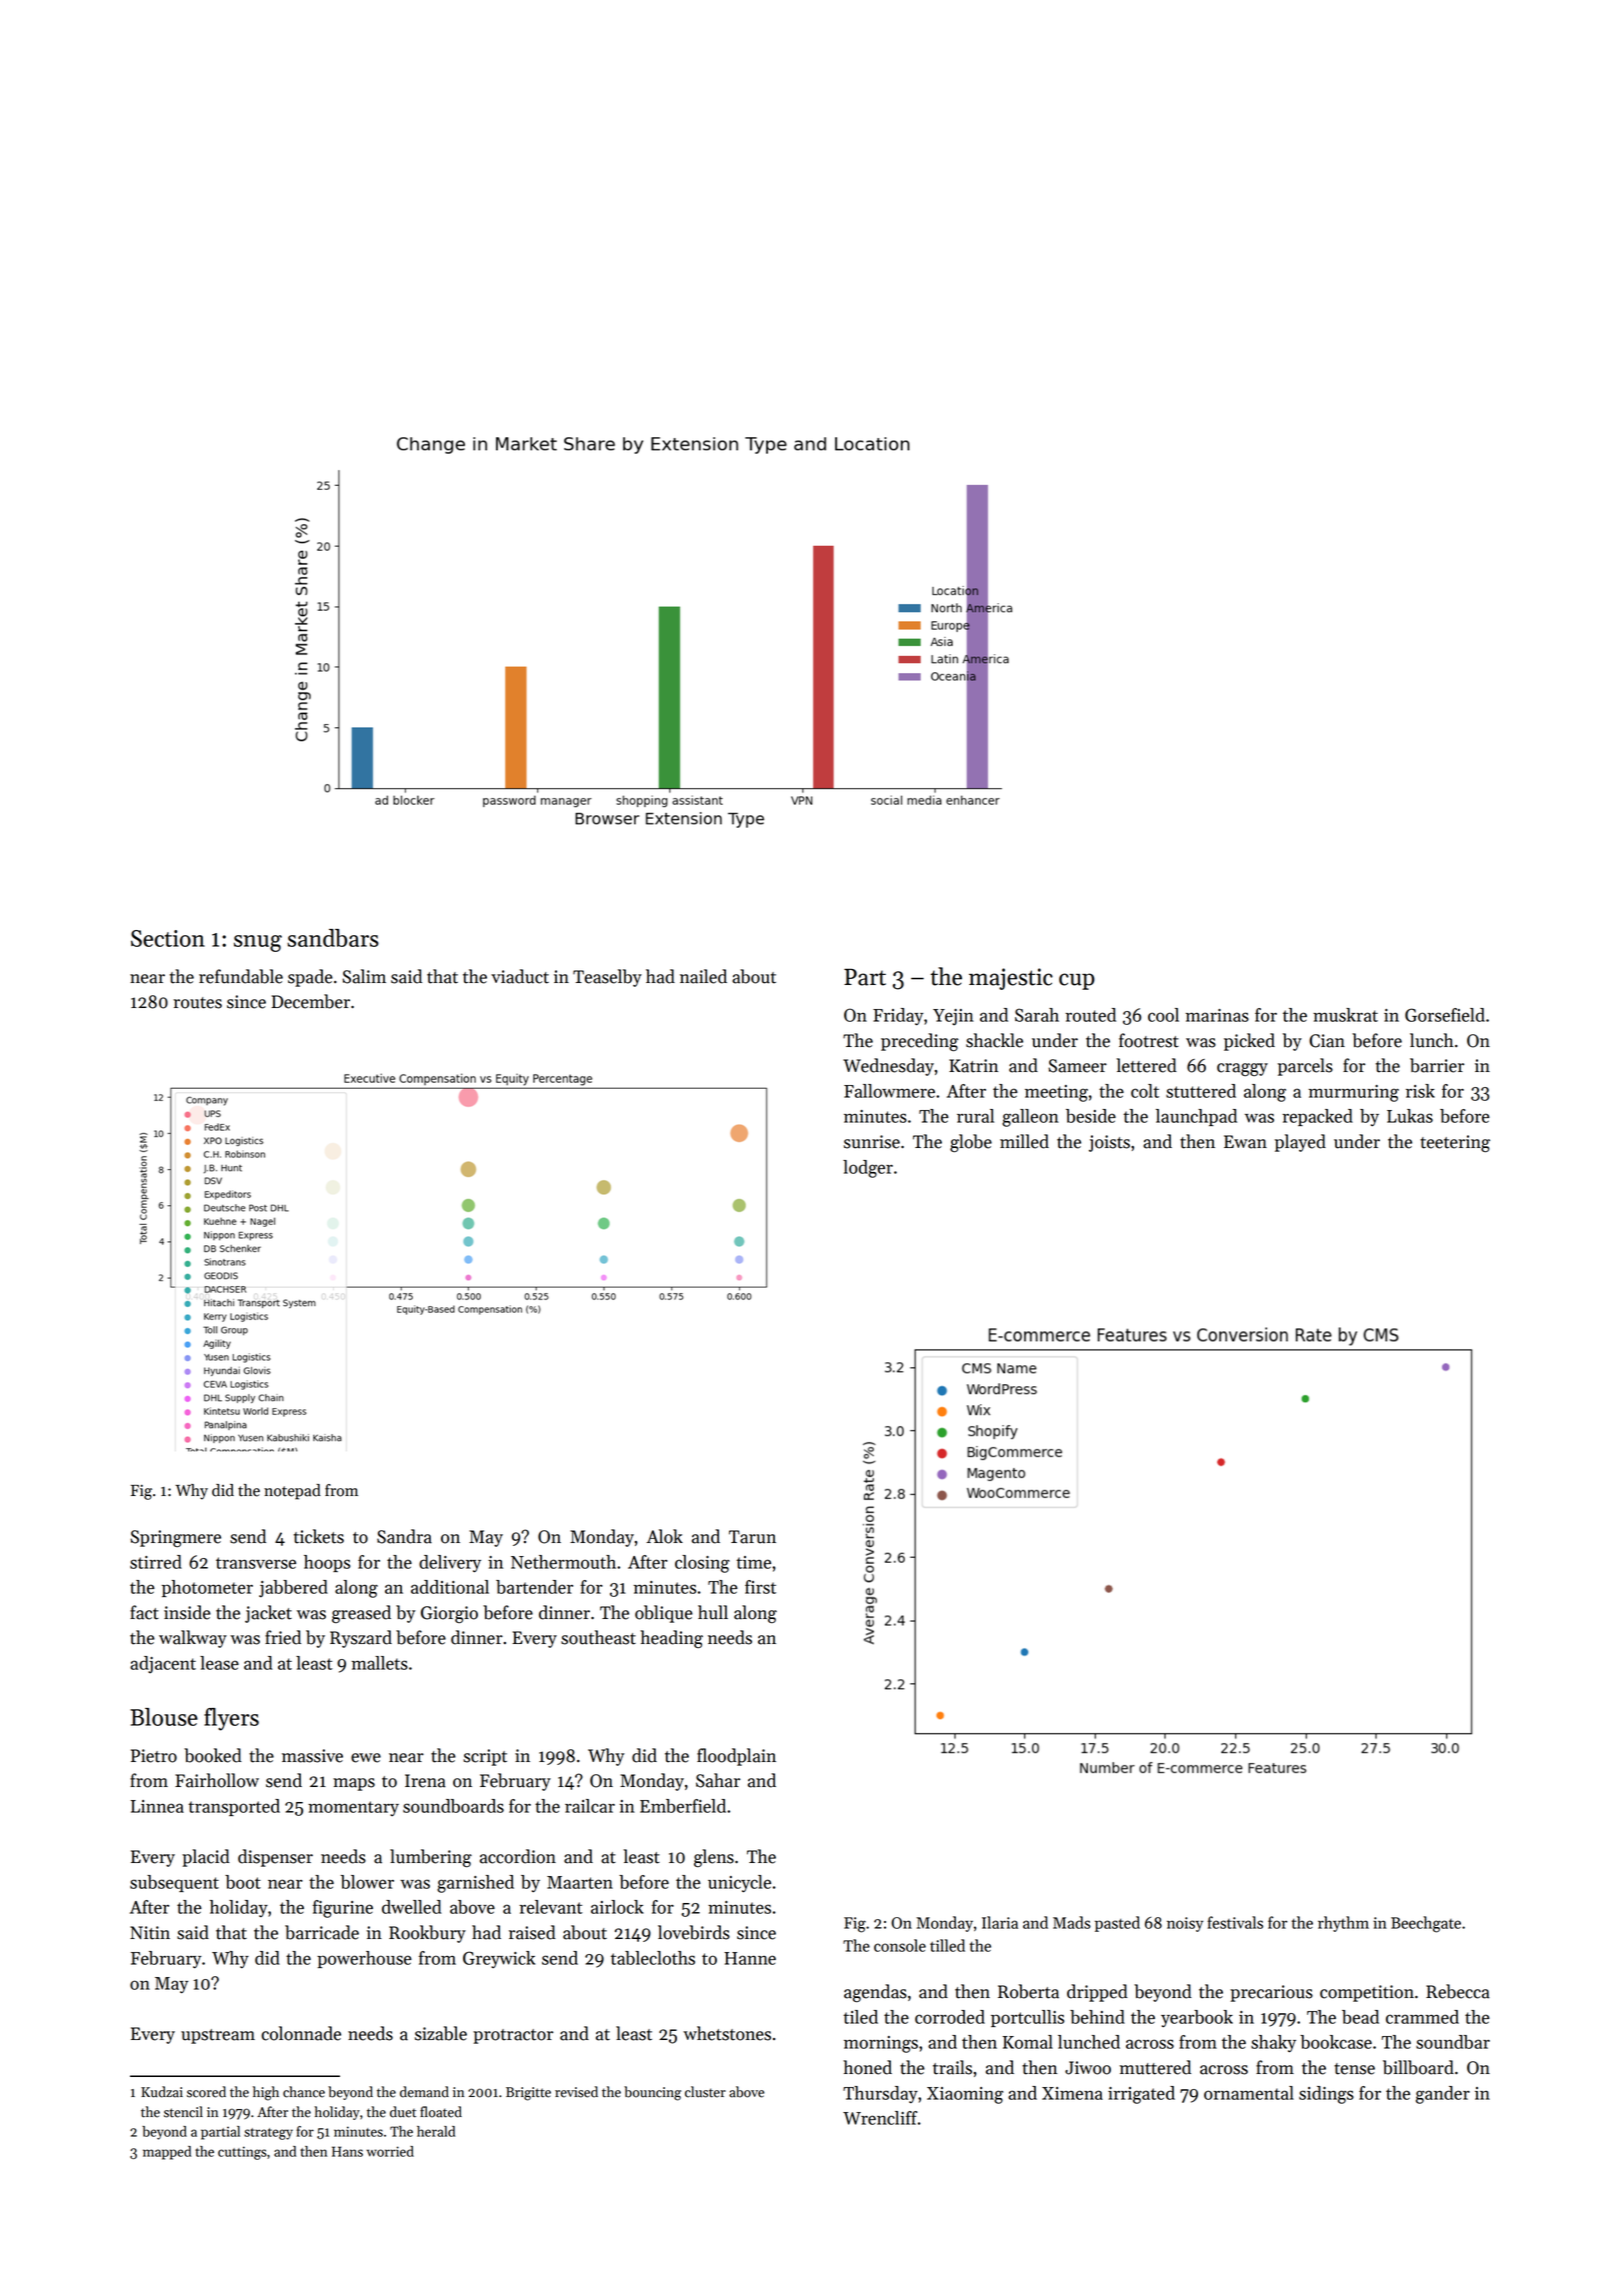 The height and width of the page is (2292, 1620). What do you see at coordinates (175, 1538) in the page?
I see `Springmere` at bounding box center [175, 1538].
